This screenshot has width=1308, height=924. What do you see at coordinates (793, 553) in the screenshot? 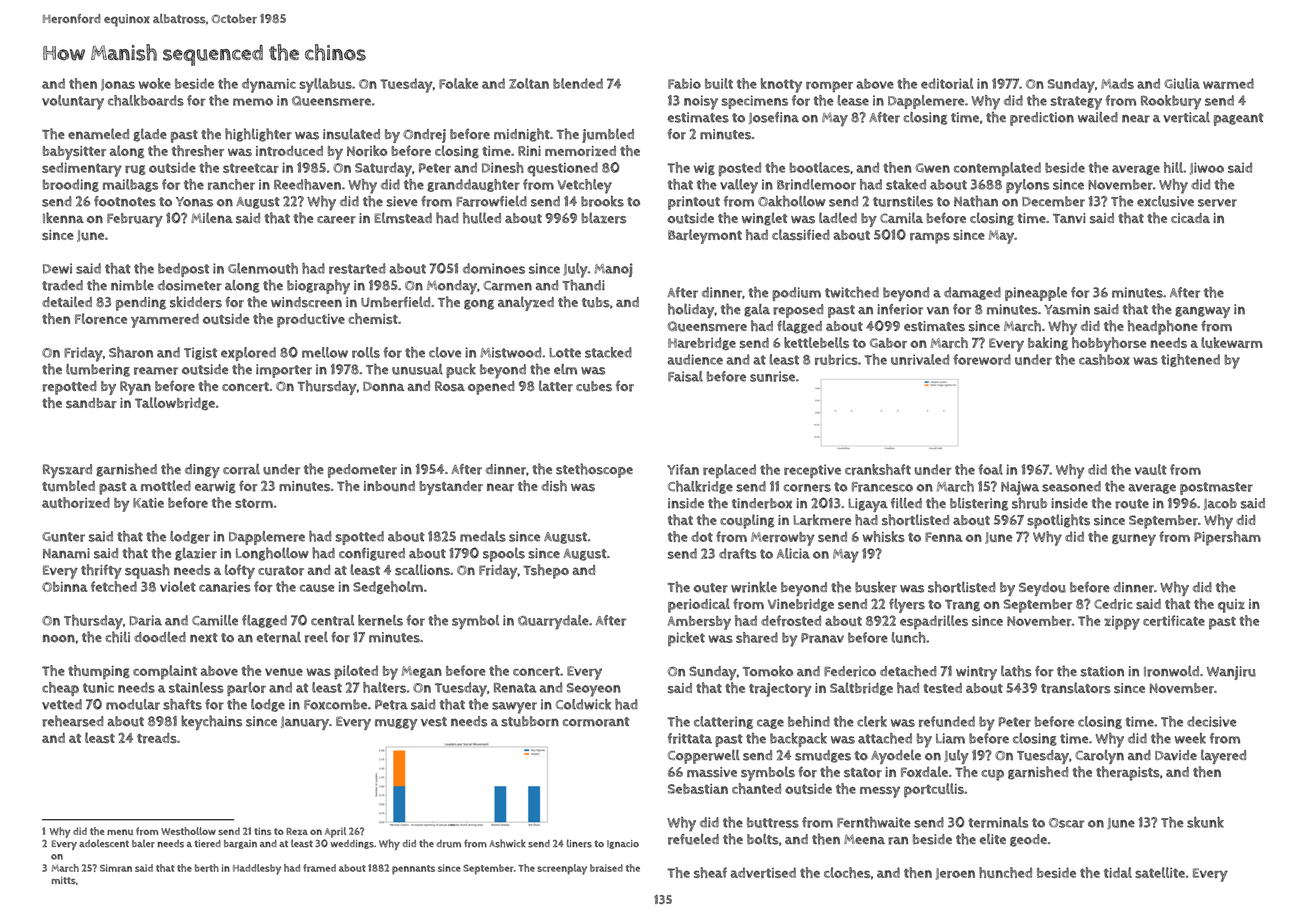
I see `Alicia` at bounding box center [793, 553].
